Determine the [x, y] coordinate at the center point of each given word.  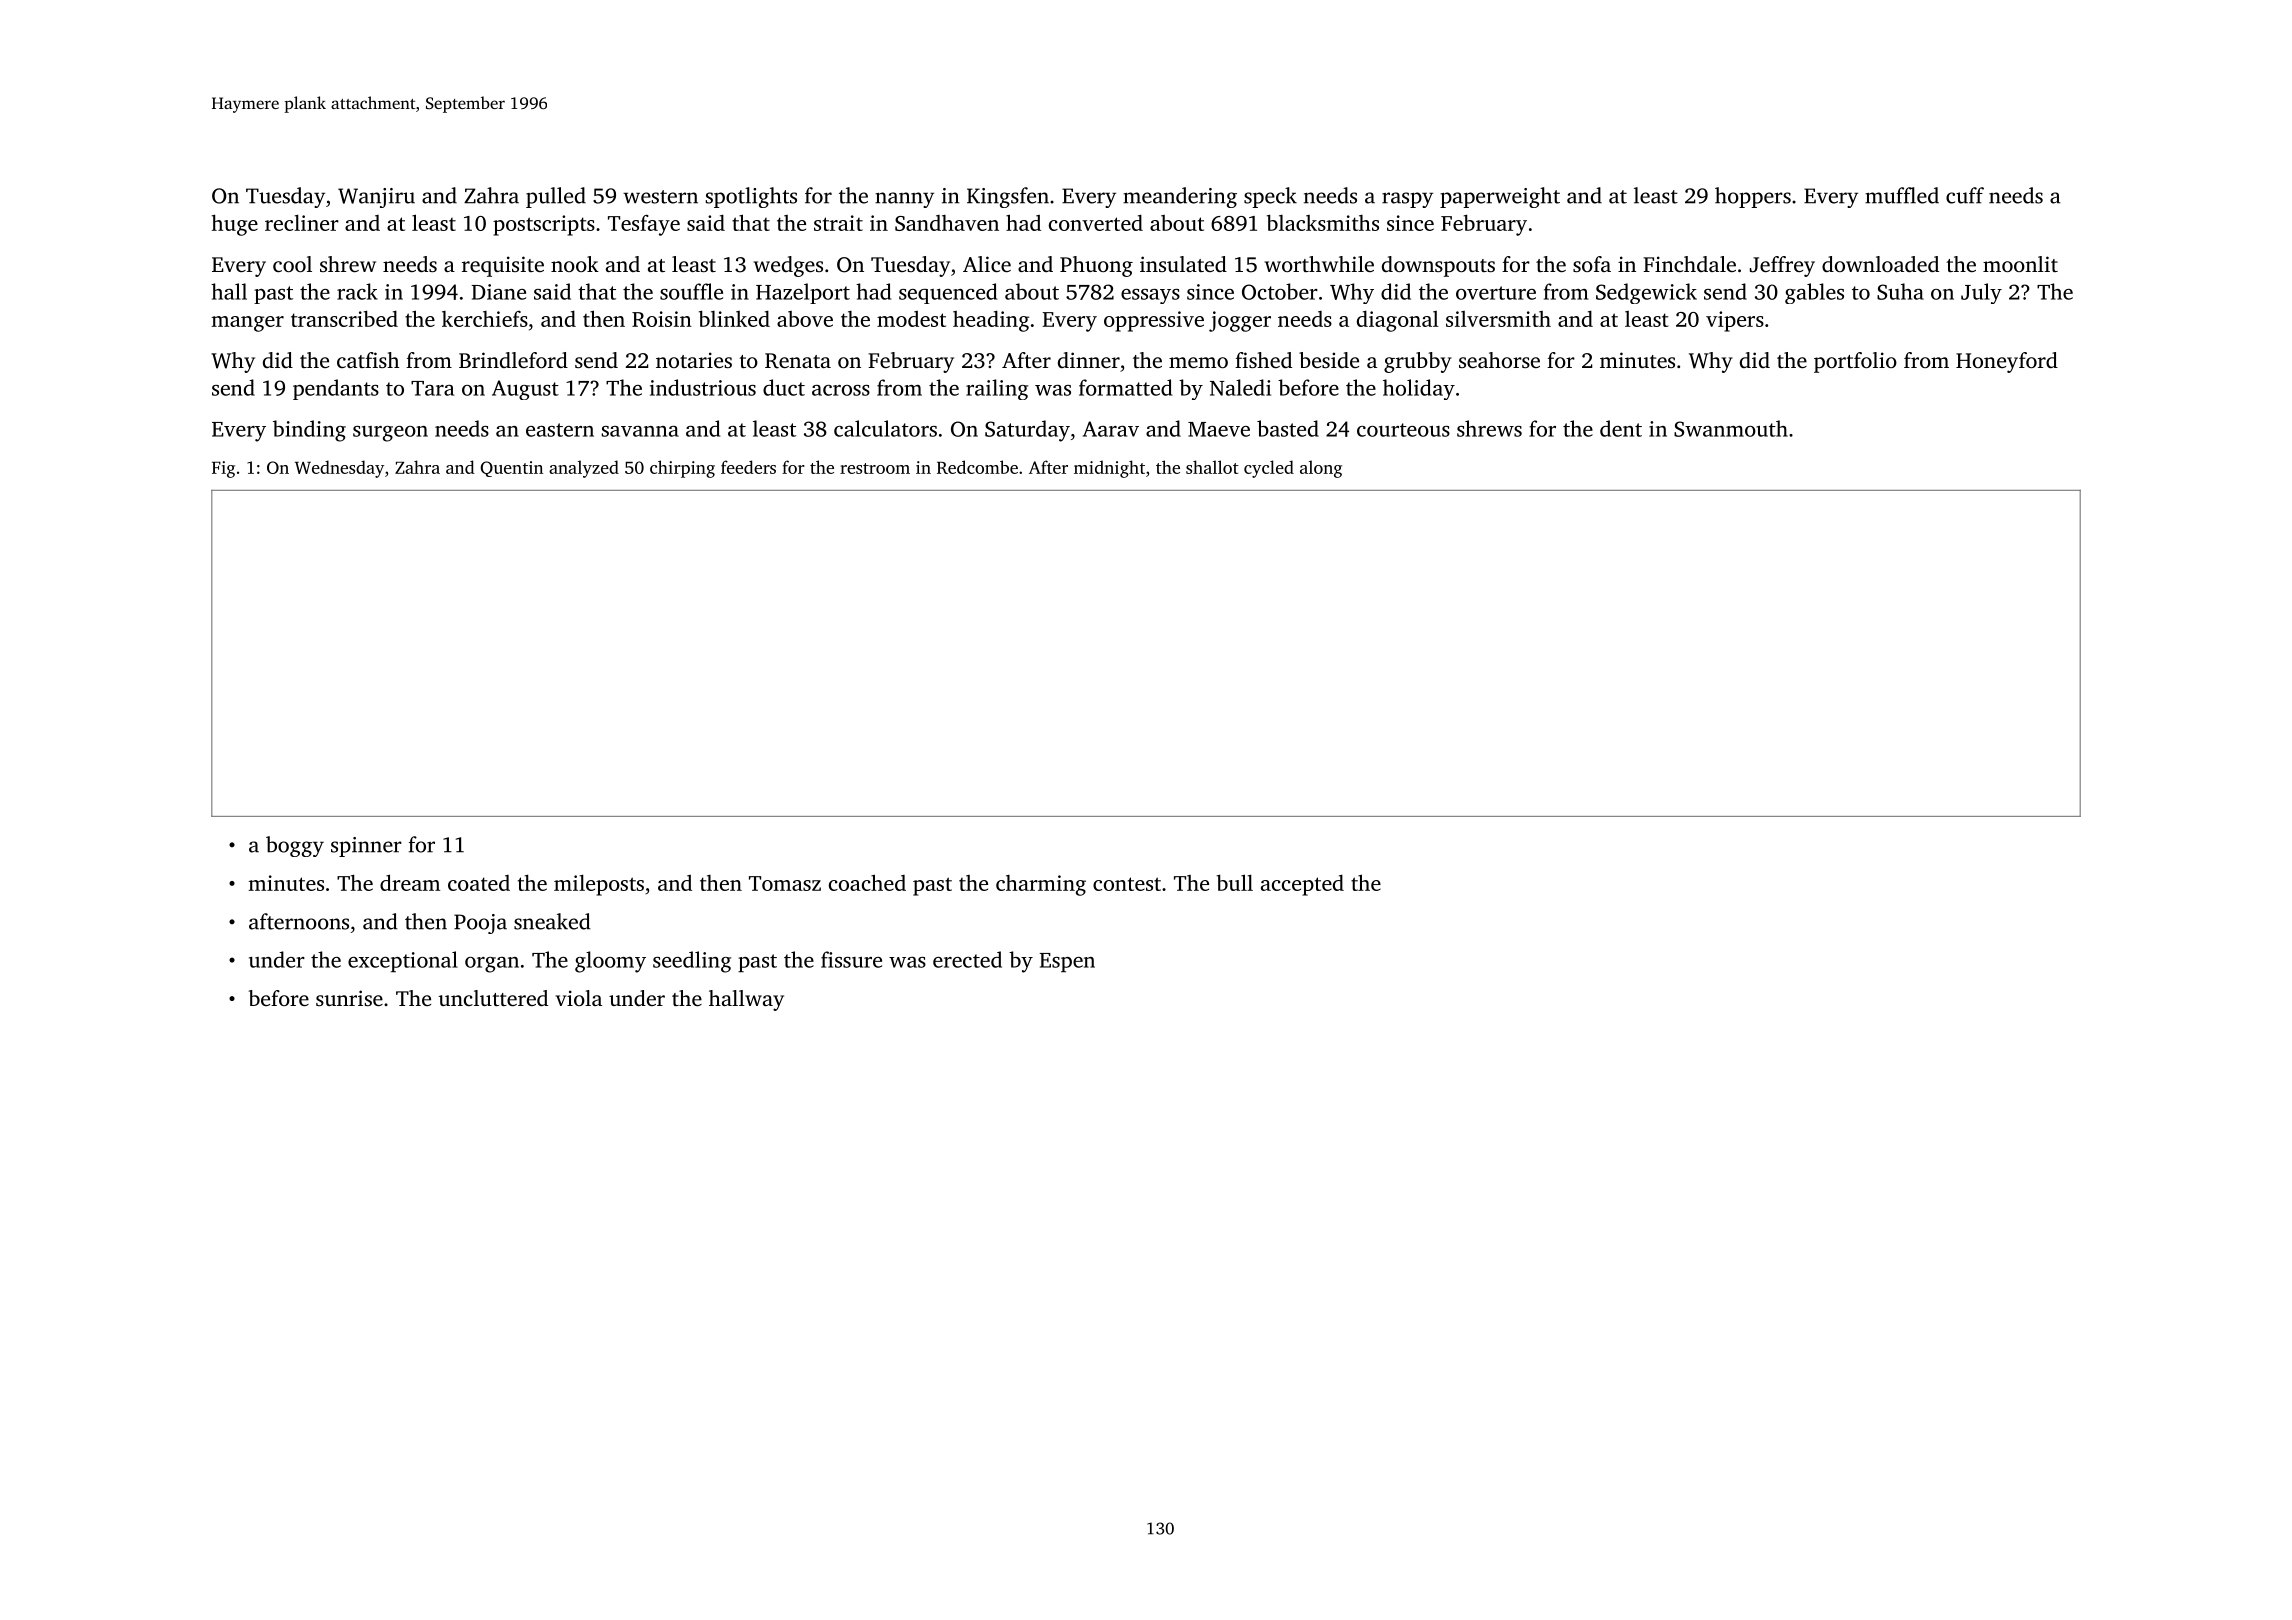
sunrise [349, 998]
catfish [368, 360]
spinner [366, 847]
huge [235, 225]
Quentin [511, 469]
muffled [1902, 195]
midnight [1109, 469]
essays [1150, 296]
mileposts [599, 885]
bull [1235, 882]
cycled [1269, 469]
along [1321, 469]
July [1981, 293]
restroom [875, 468]
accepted [1302, 885]
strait [838, 223]
